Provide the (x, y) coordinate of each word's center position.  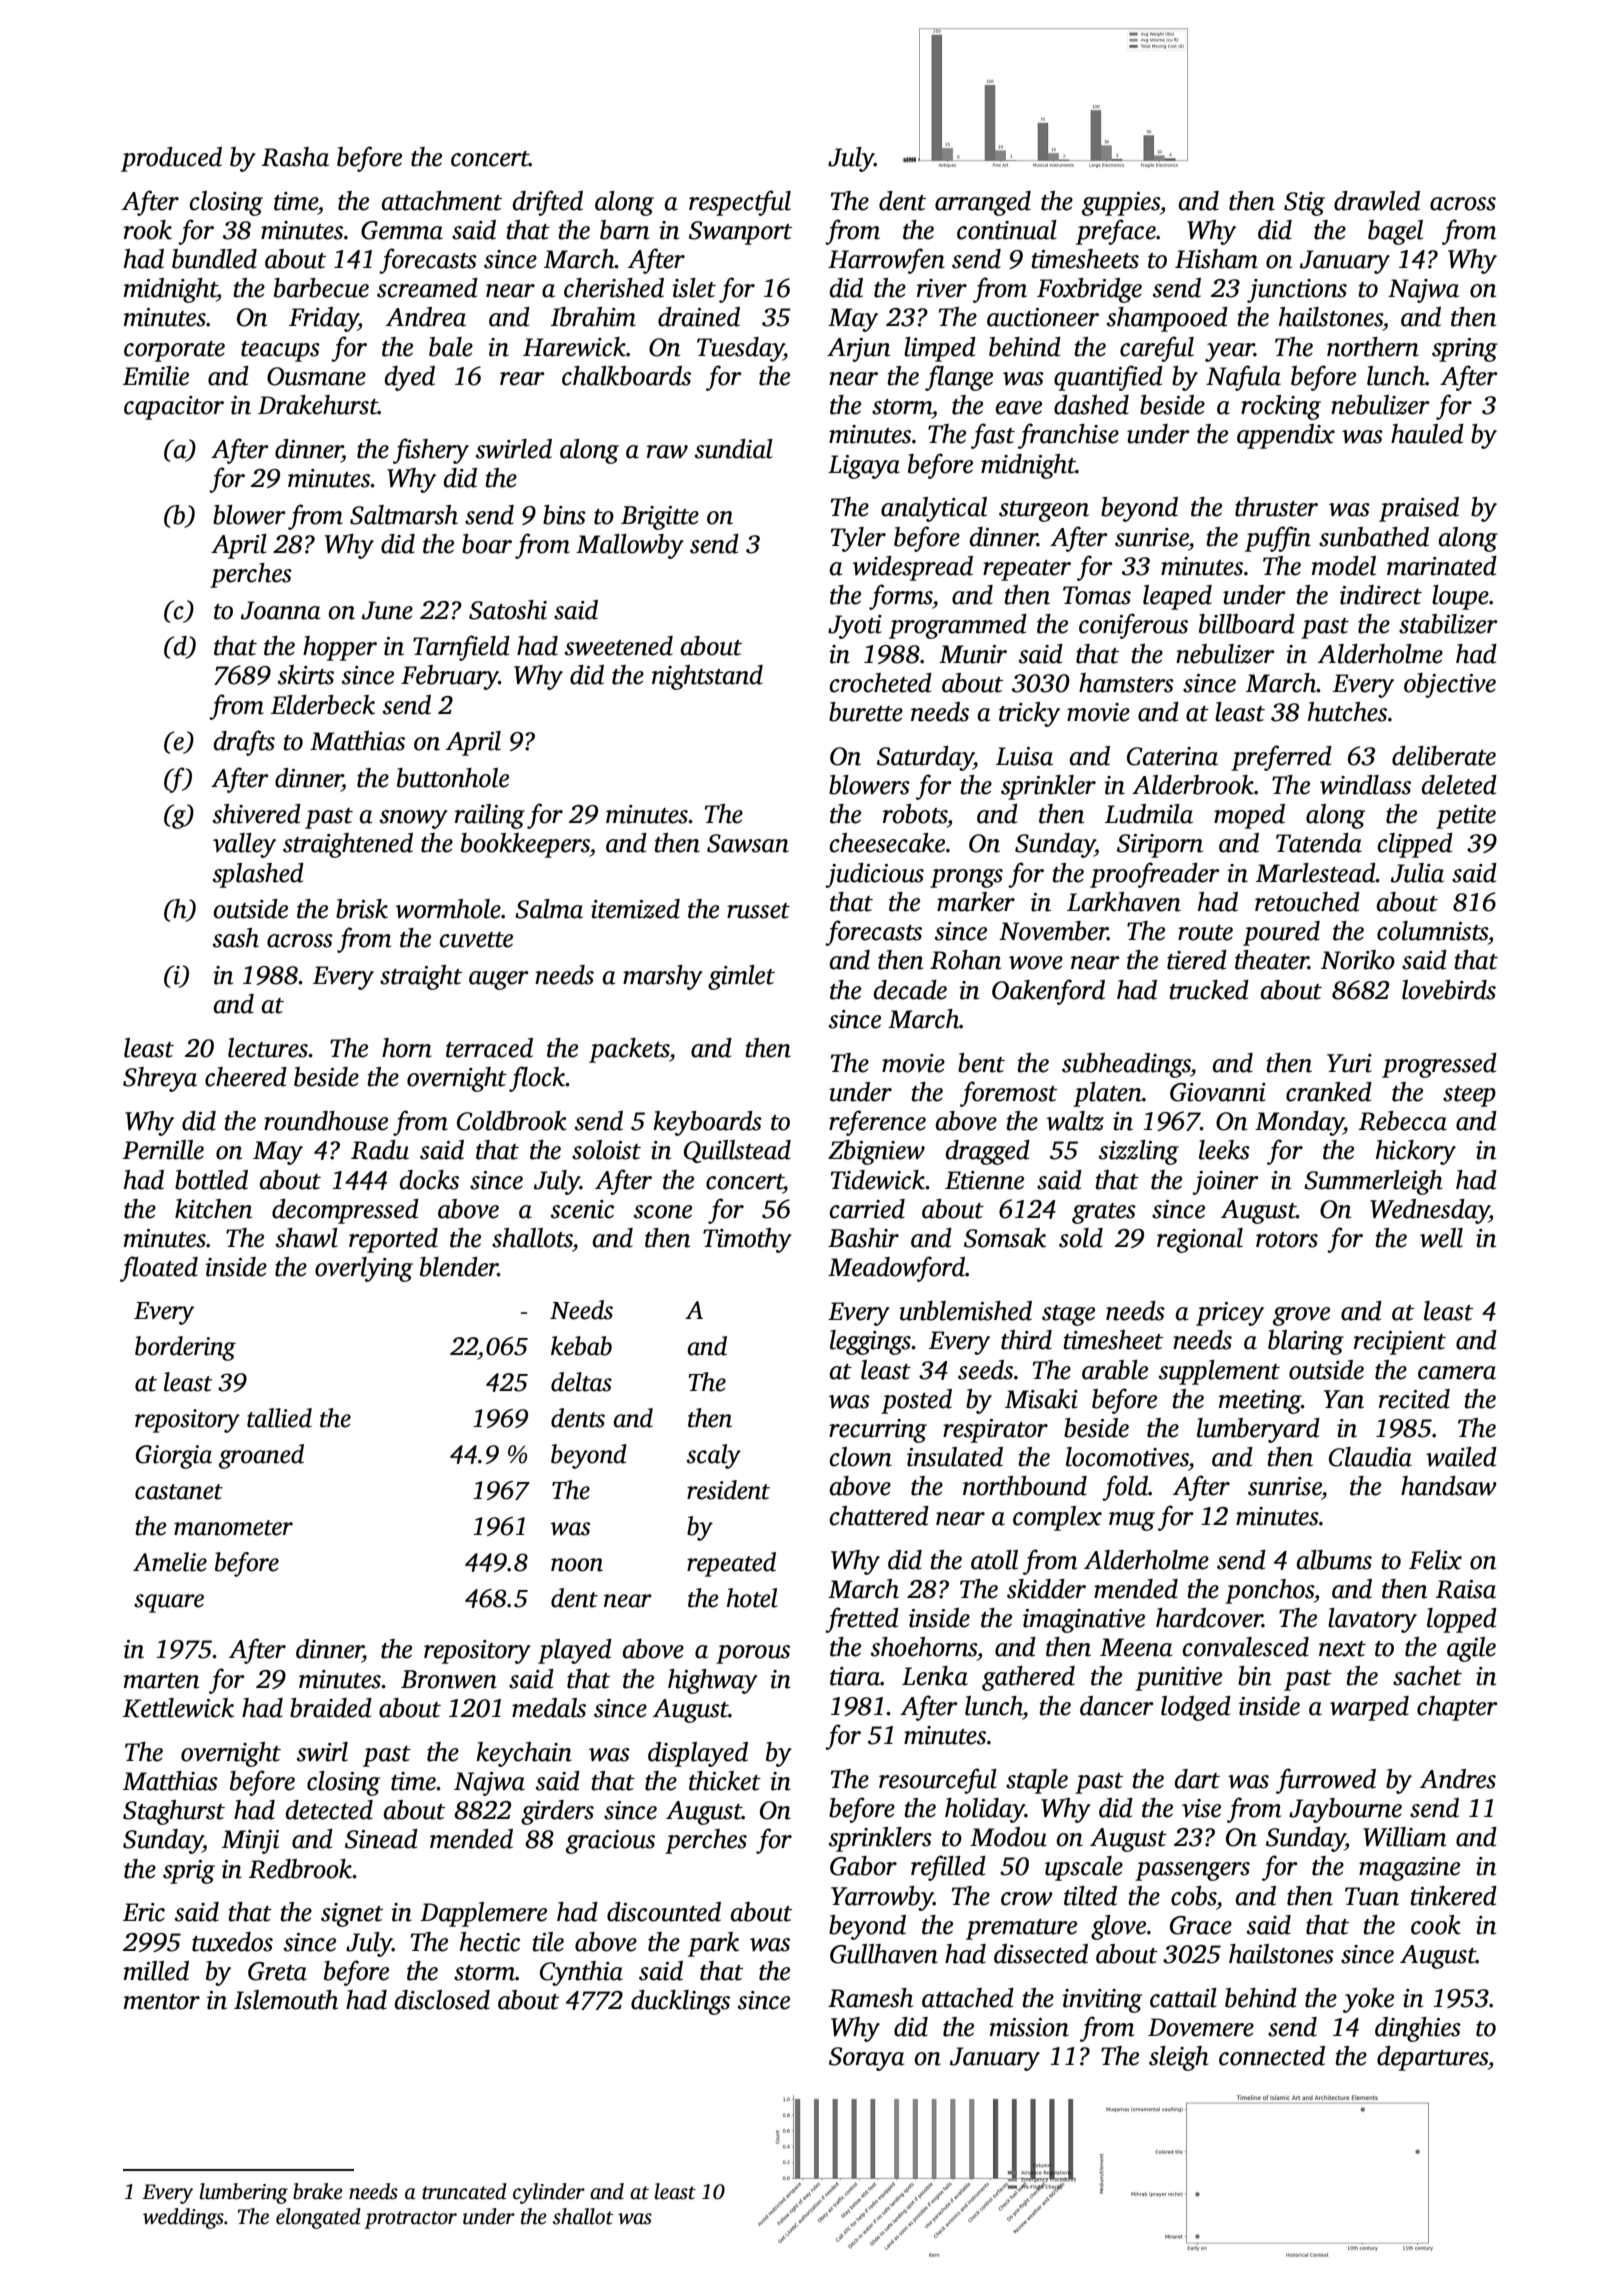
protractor (410, 2220)
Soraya (867, 2059)
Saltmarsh (404, 515)
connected (1272, 2056)
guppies (1121, 204)
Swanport (740, 233)
